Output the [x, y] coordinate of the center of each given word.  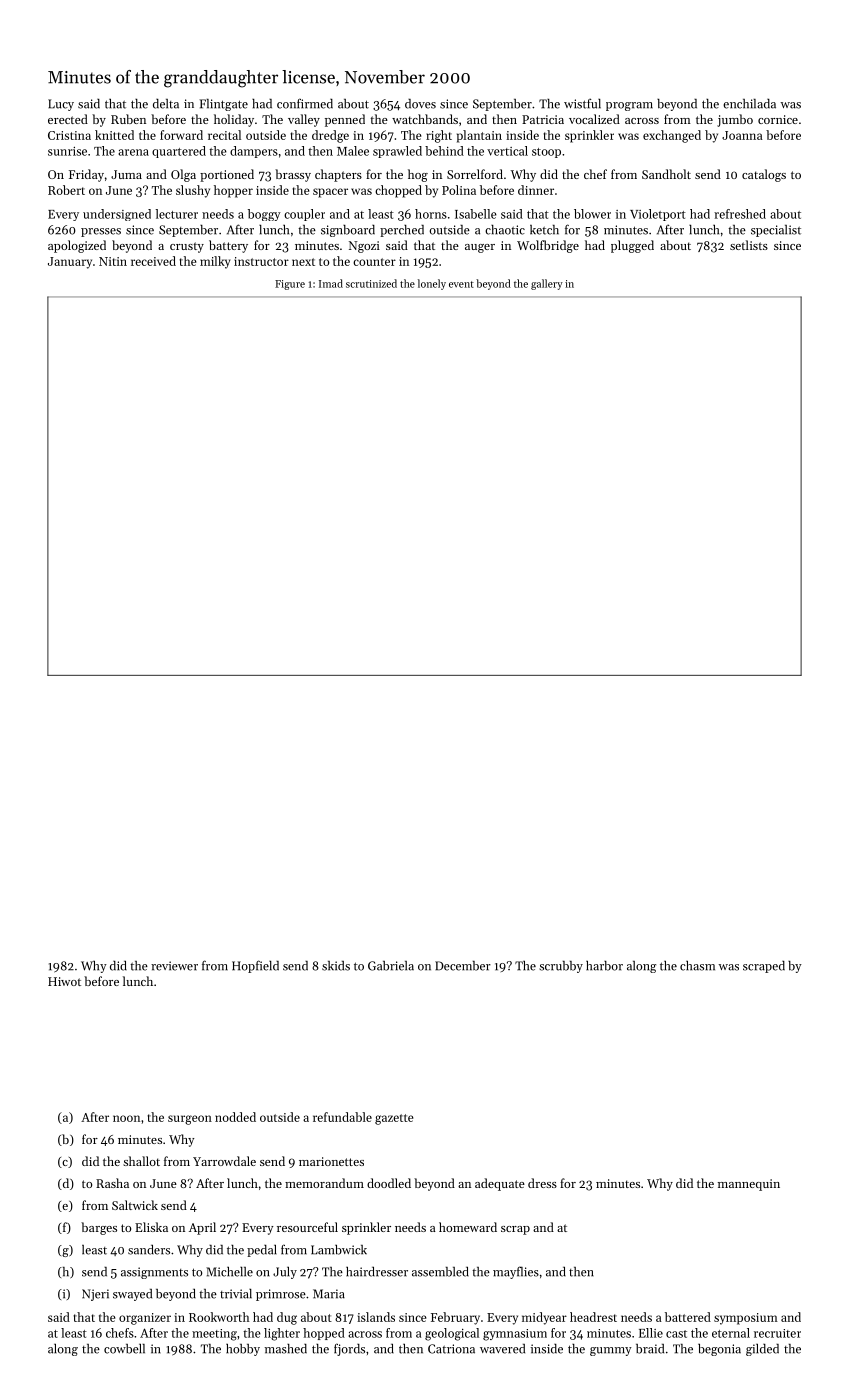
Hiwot [64, 981]
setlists [749, 245]
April [202, 1228]
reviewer [174, 966]
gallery [547, 284]
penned [345, 120]
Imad [331, 283]
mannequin [749, 1185]
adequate [500, 1184]
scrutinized [371, 283]
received [153, 261]
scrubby [561, 967]
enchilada [749, 104]
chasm [697, 966]
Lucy [61, 105]
